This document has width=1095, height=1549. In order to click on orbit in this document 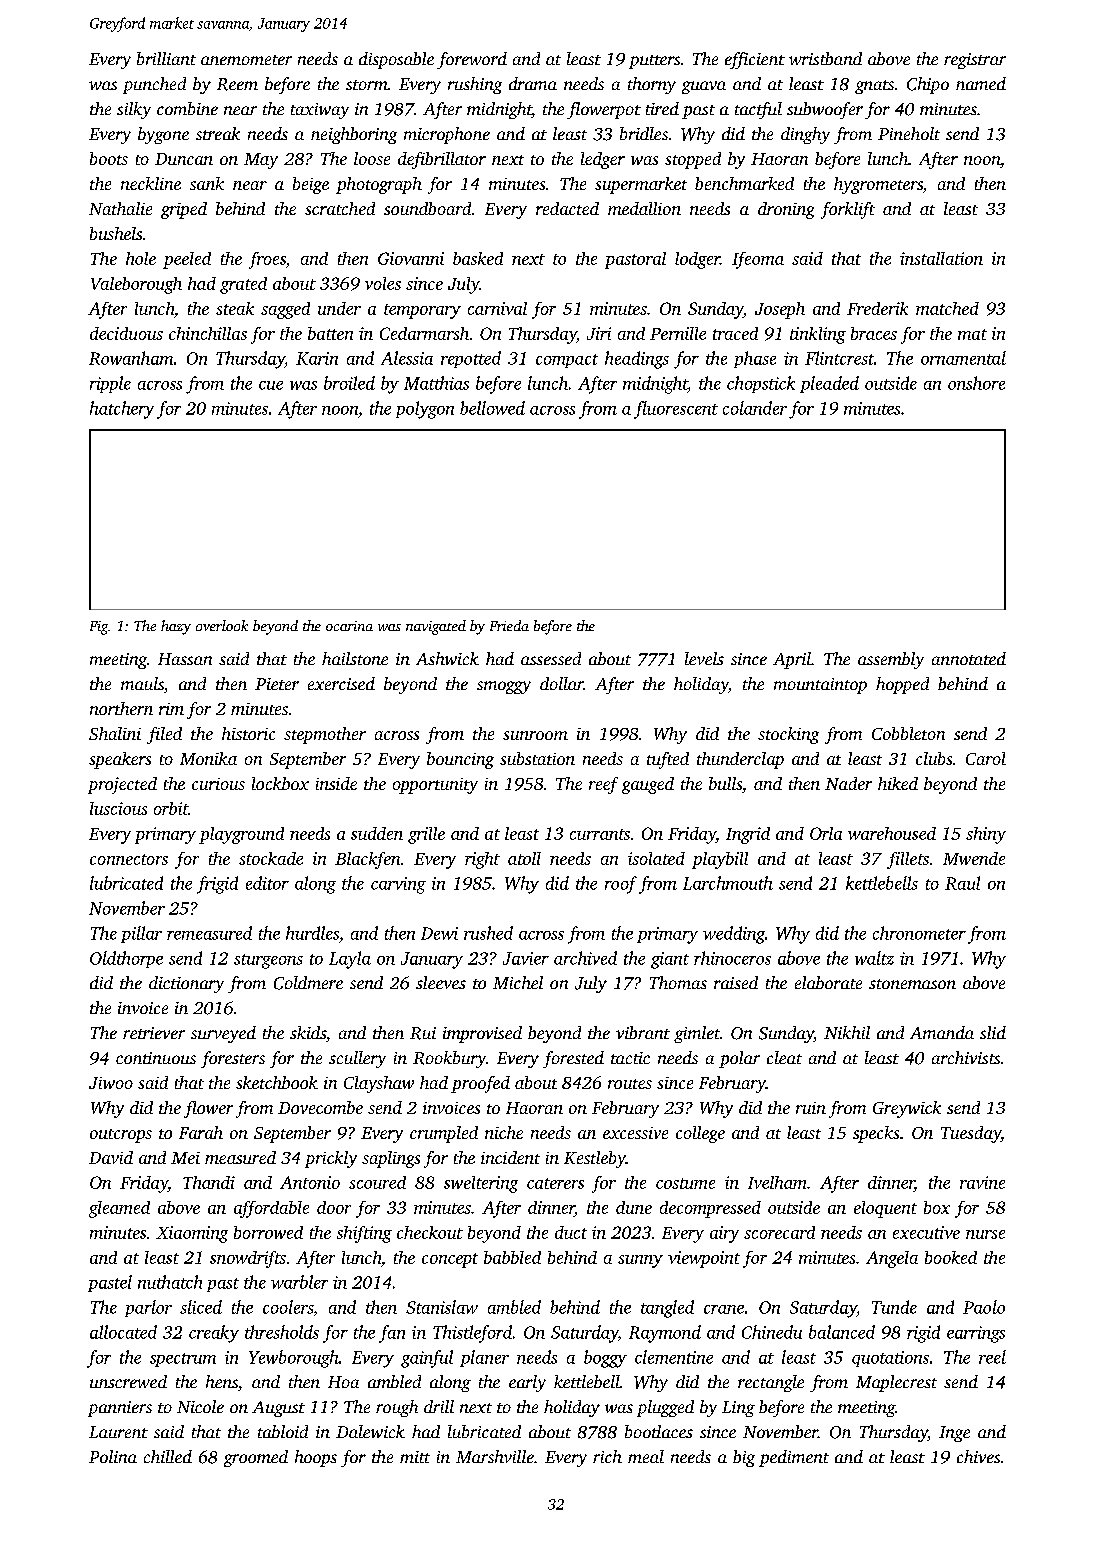, I will do `click(171, 808)`.
